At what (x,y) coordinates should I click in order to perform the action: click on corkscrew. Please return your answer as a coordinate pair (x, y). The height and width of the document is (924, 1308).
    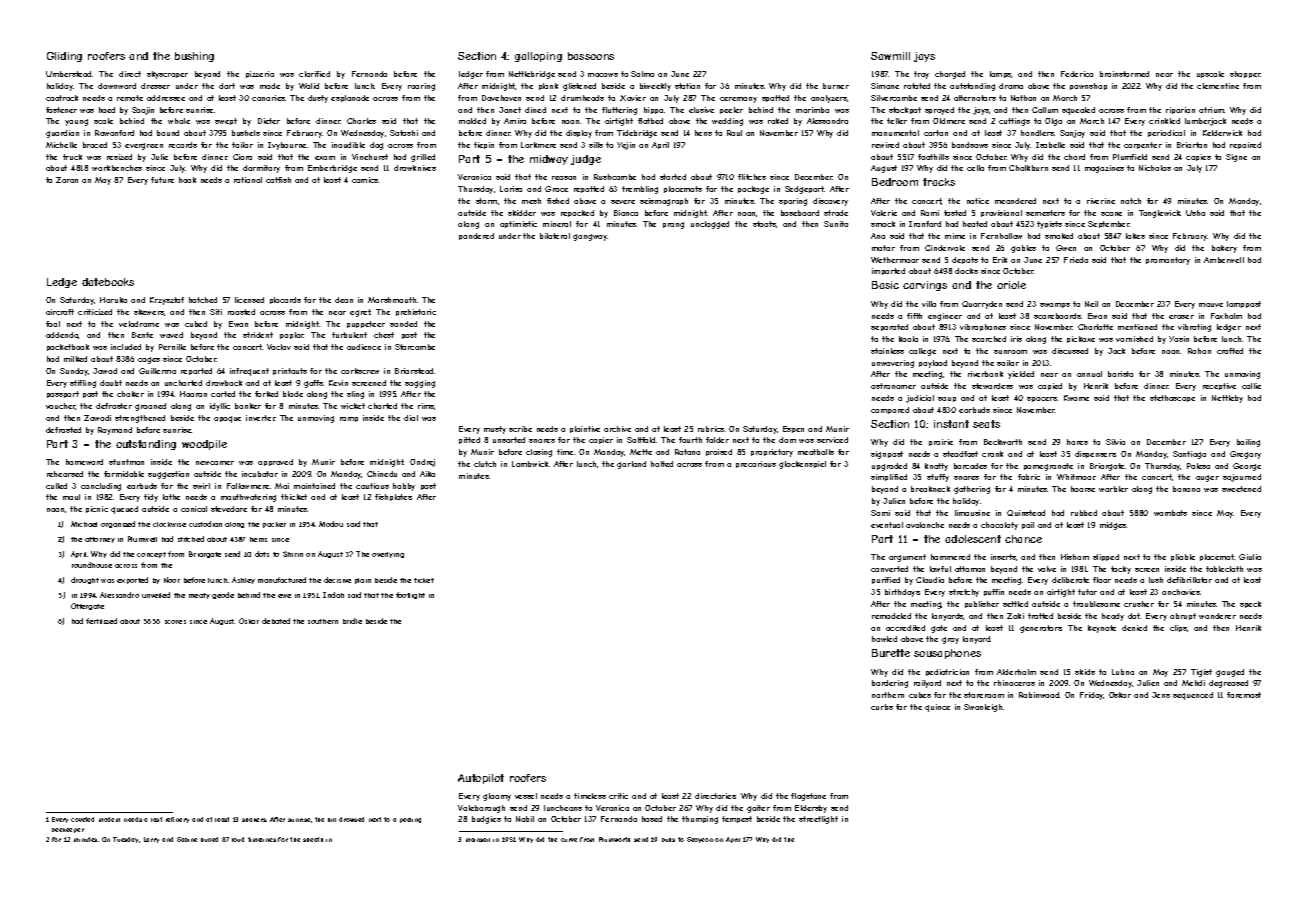
    Looking at the image, I should click on (360, 371).
